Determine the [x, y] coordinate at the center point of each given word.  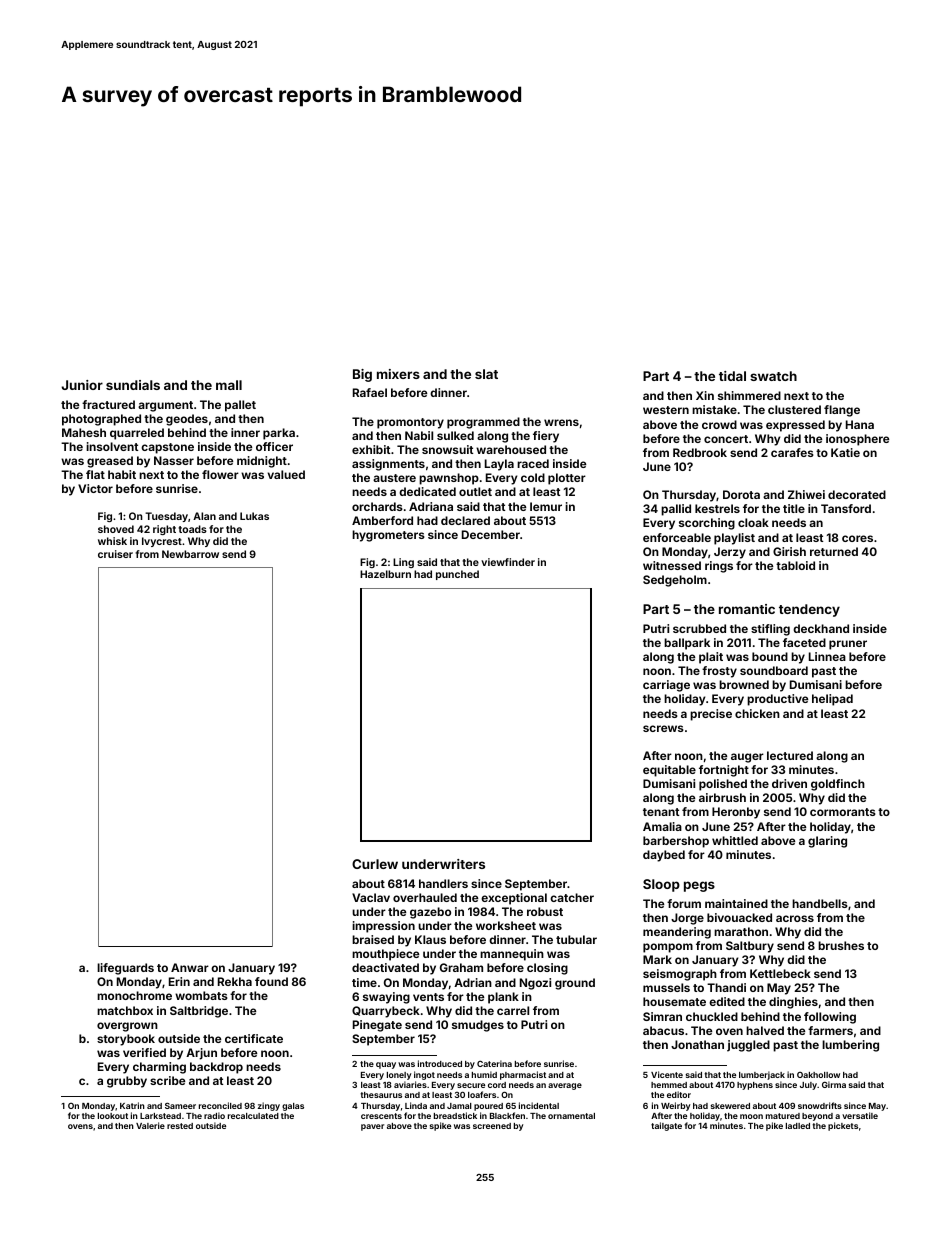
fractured [108, 404]
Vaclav [371, 897]
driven [789, 783]
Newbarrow [190, 554]
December [491, 534]
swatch [773, 376]
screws [663, 728]
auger [747, 758]
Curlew [375, 864]
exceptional [514, 899]
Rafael [370, 392]
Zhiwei [806, 494]
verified [144, 1052]
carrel [513, 1010]
